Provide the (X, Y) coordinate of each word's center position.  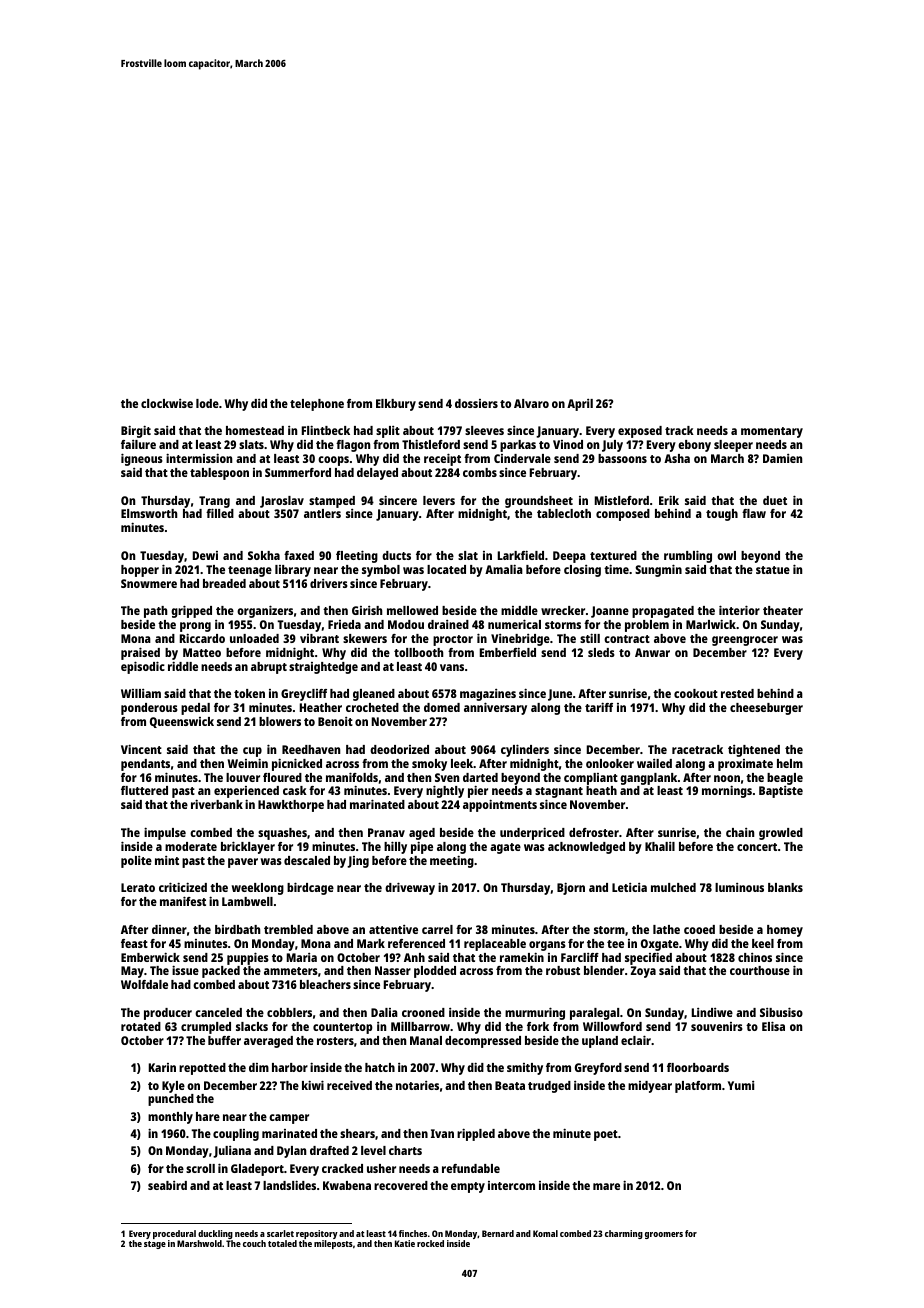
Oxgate (660, 945)
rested (737, 693)
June (560, 695)
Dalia (384, 1012)
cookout (696, 693)
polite (136, 862)
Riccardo (202, 638)
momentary (772, 432)
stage (155, 1245)
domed (442, 707)
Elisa (773, 1026)
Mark (371, 943)
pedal (195, 709)
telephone (317, 405)
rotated (141, 1026)
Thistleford (431, 444)
